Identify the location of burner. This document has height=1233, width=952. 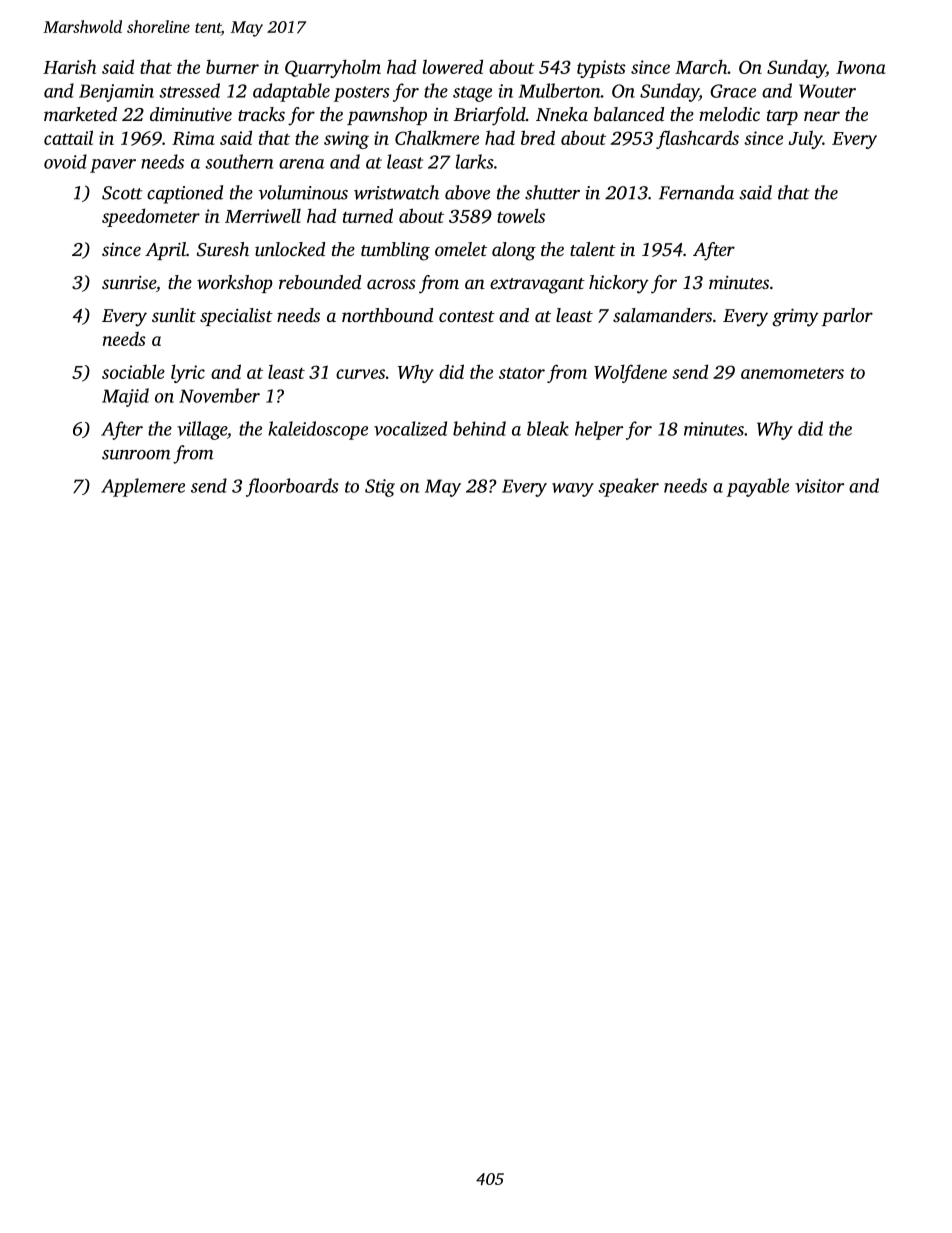
(232, 67).
